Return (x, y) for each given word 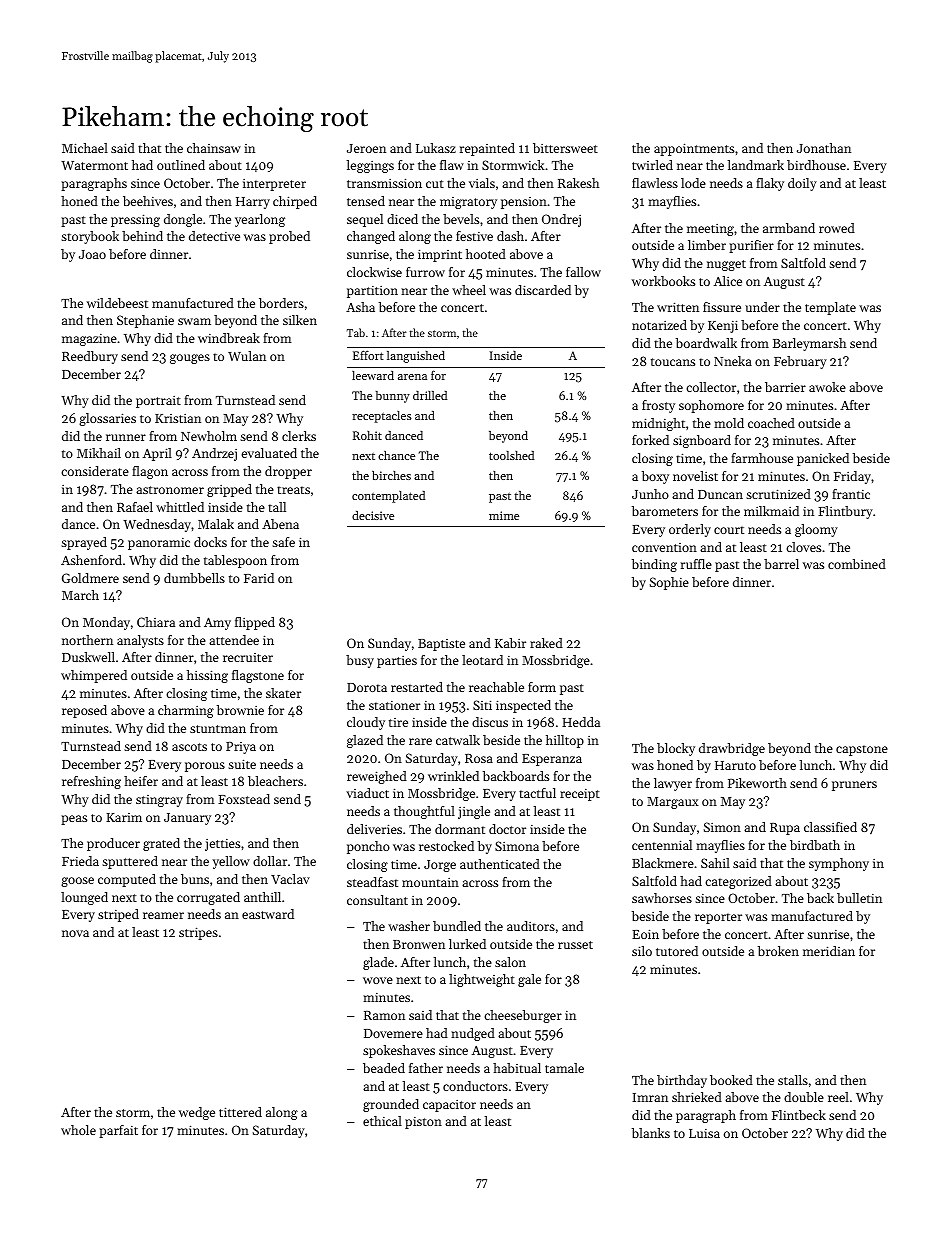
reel (838, 1097)
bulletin (859, 898)
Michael (85, 148)
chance (396, 455)
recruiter (248, 657)
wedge (197, 1113)
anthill (262, 897)
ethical (382, 1121)
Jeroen (366, 148)
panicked (823, 459)
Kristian (178, 418)
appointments (694, 149)
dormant (460, 829)
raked (546, 643)
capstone (862, 750)
